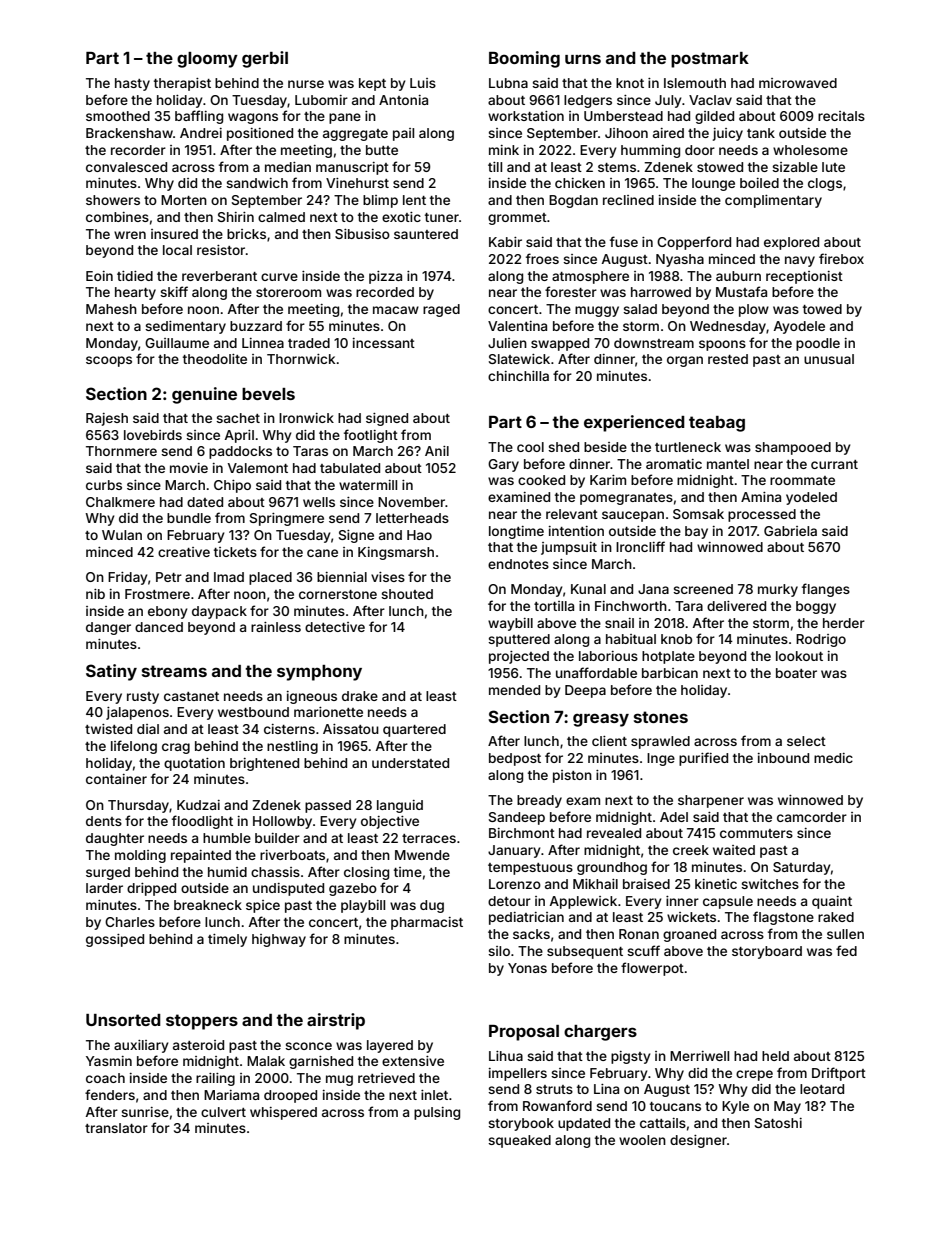  Describe the element at coordinates (308, 1046) in the screenshot. I see `sconce` at that location.
